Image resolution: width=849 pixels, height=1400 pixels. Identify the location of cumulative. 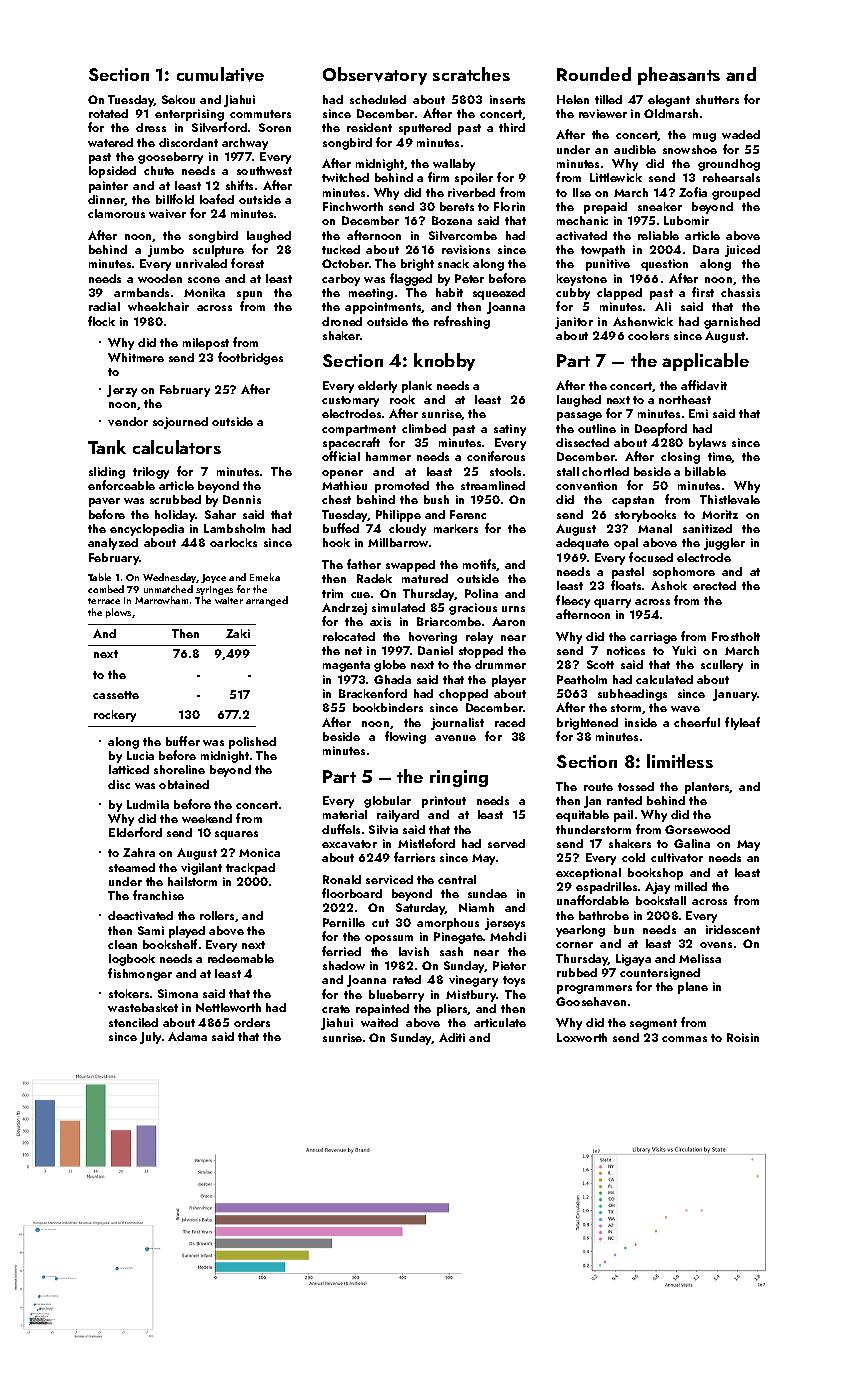
(220, 74).
